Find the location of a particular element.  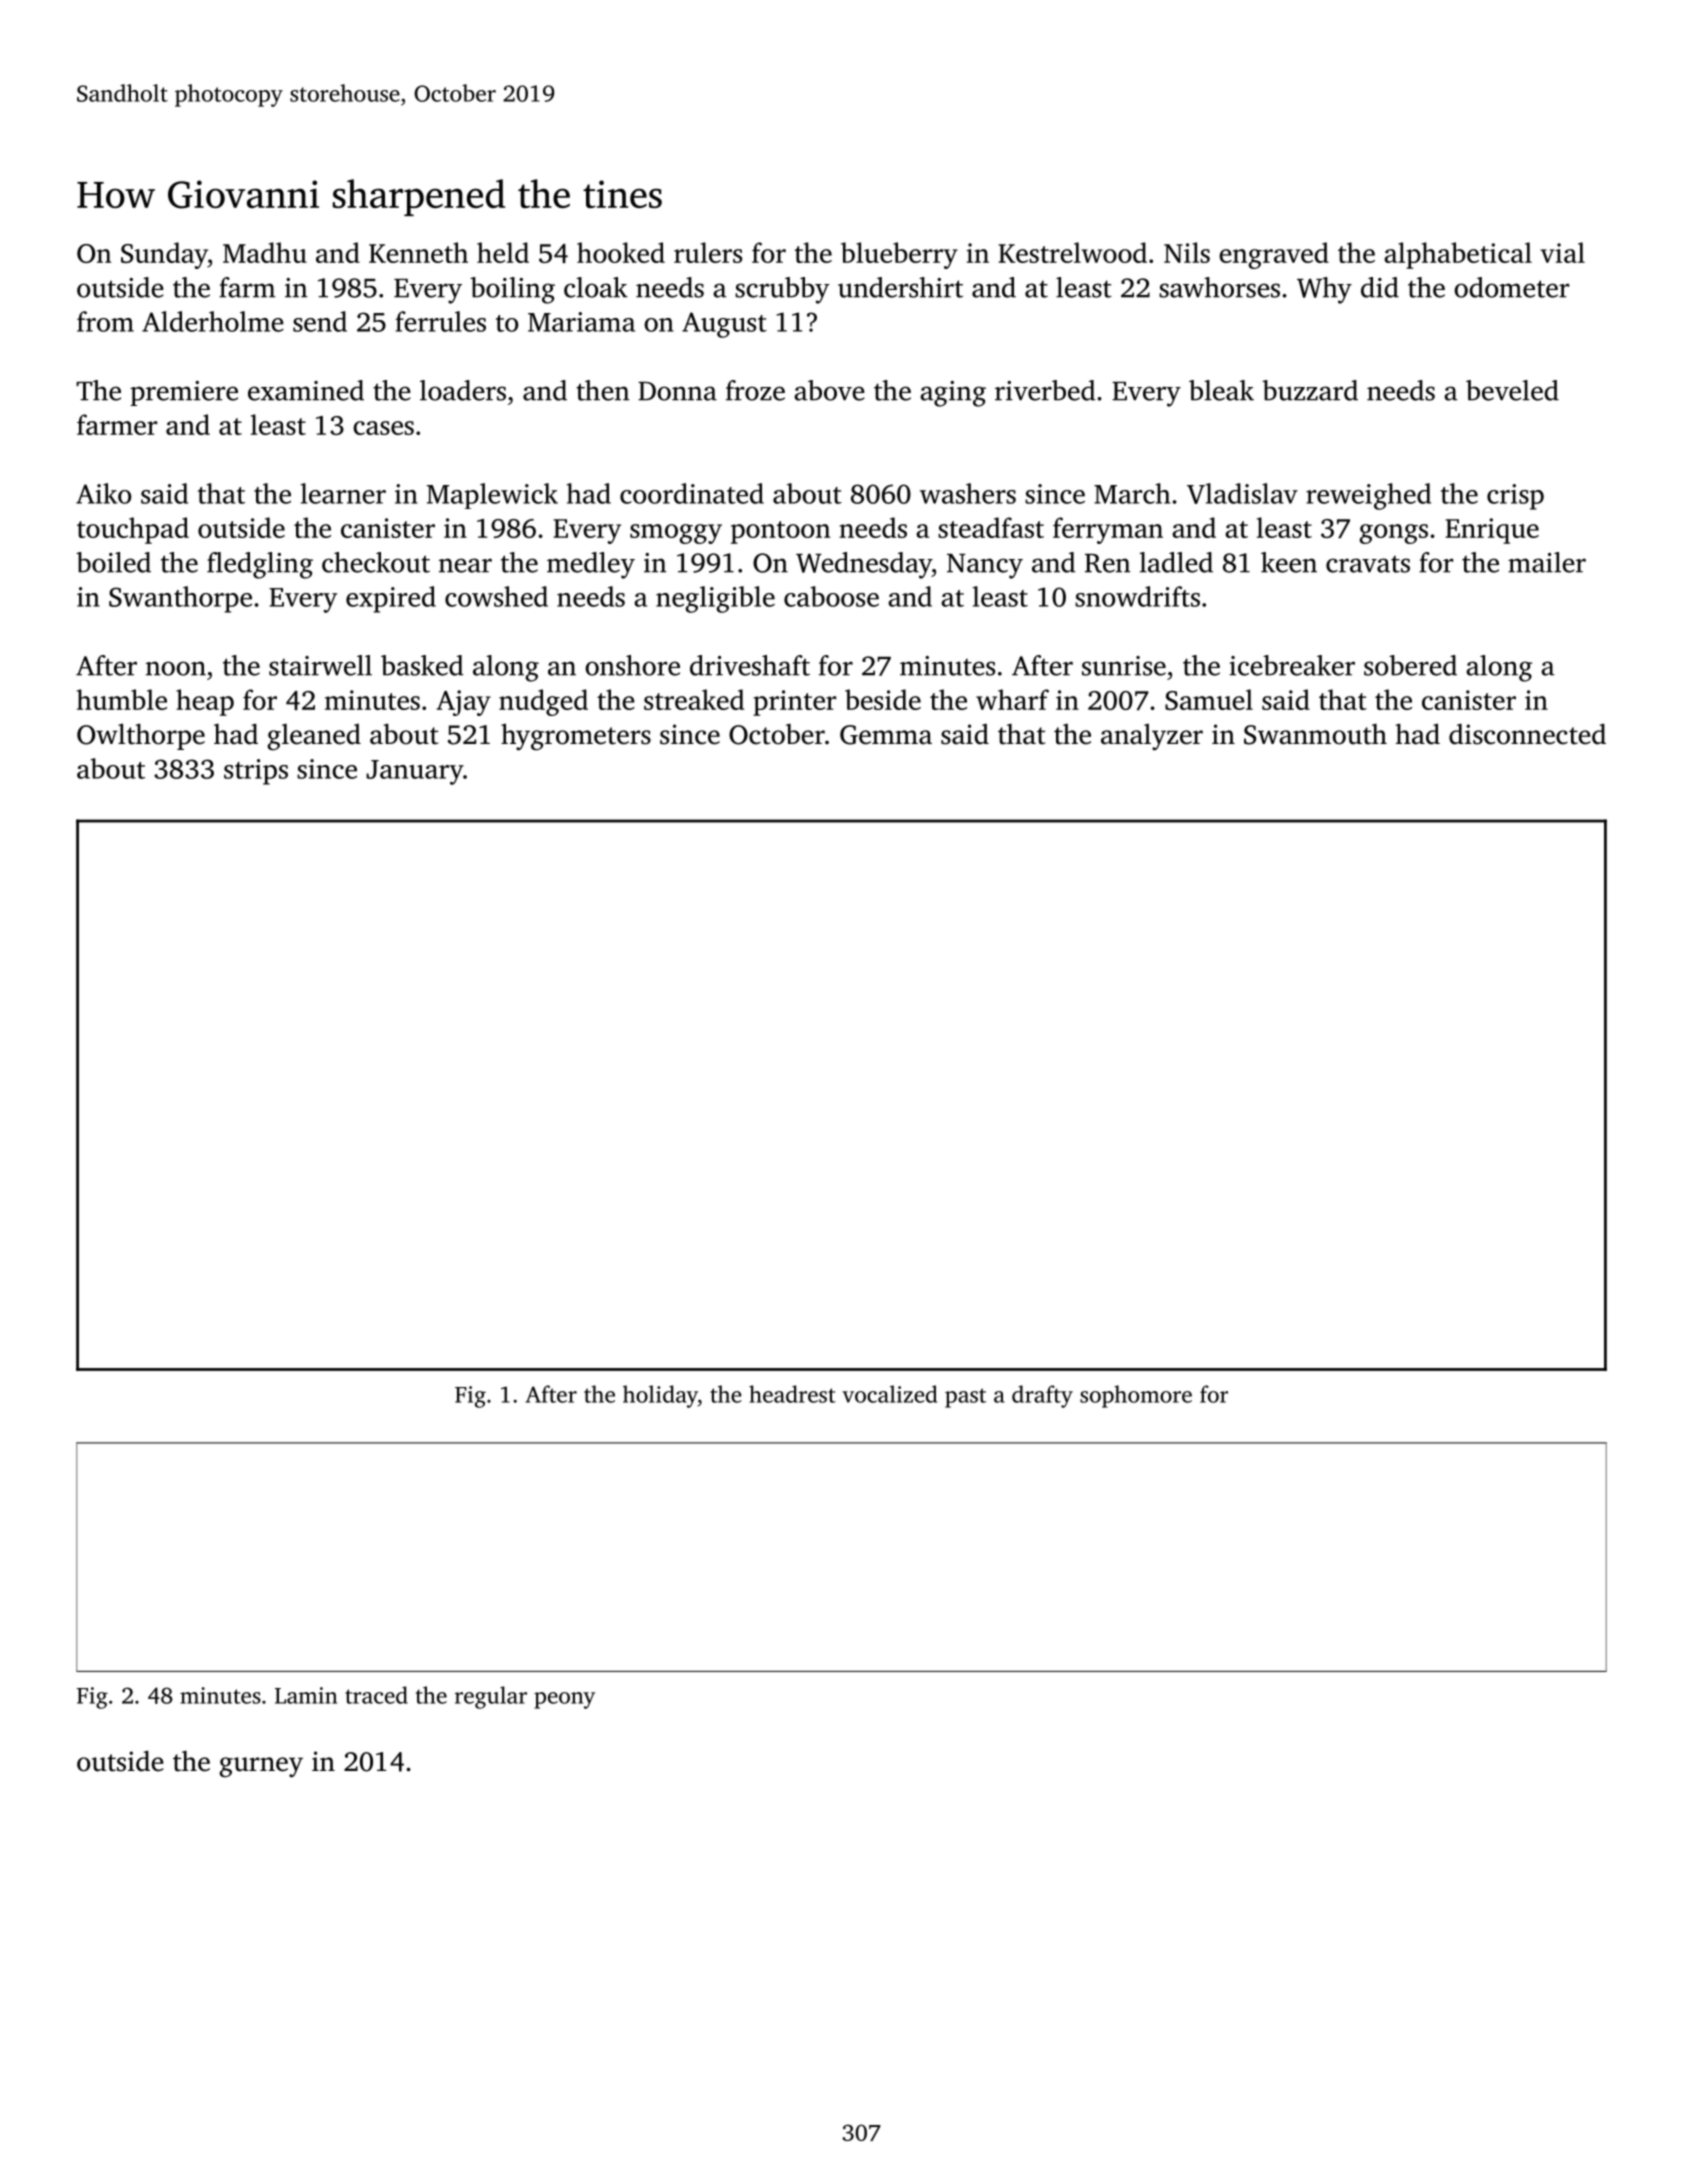

headrest is located at coordinates (792, 1394).
